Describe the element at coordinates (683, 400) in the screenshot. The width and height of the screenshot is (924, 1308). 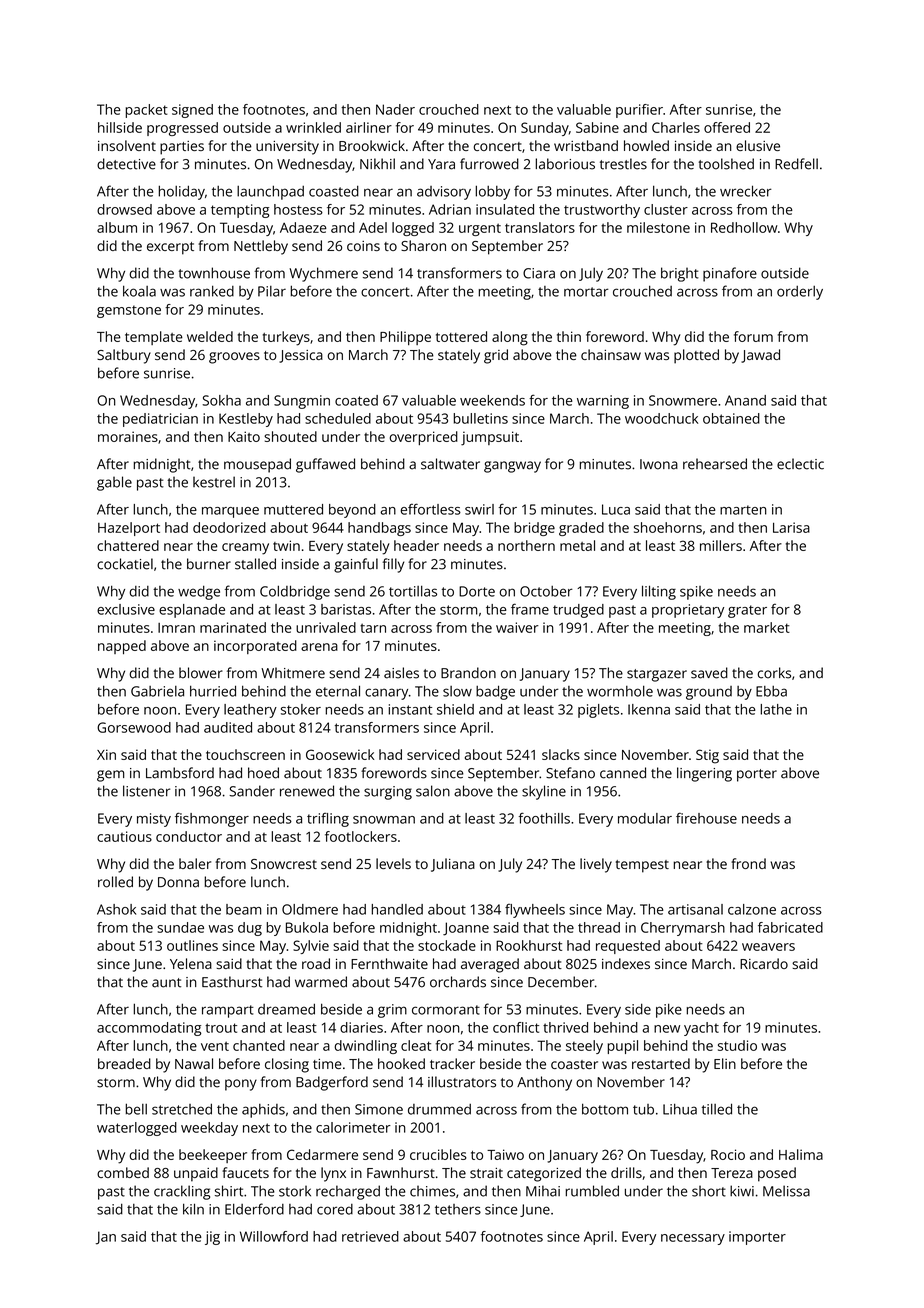
I see `Snowmere` at that location.
